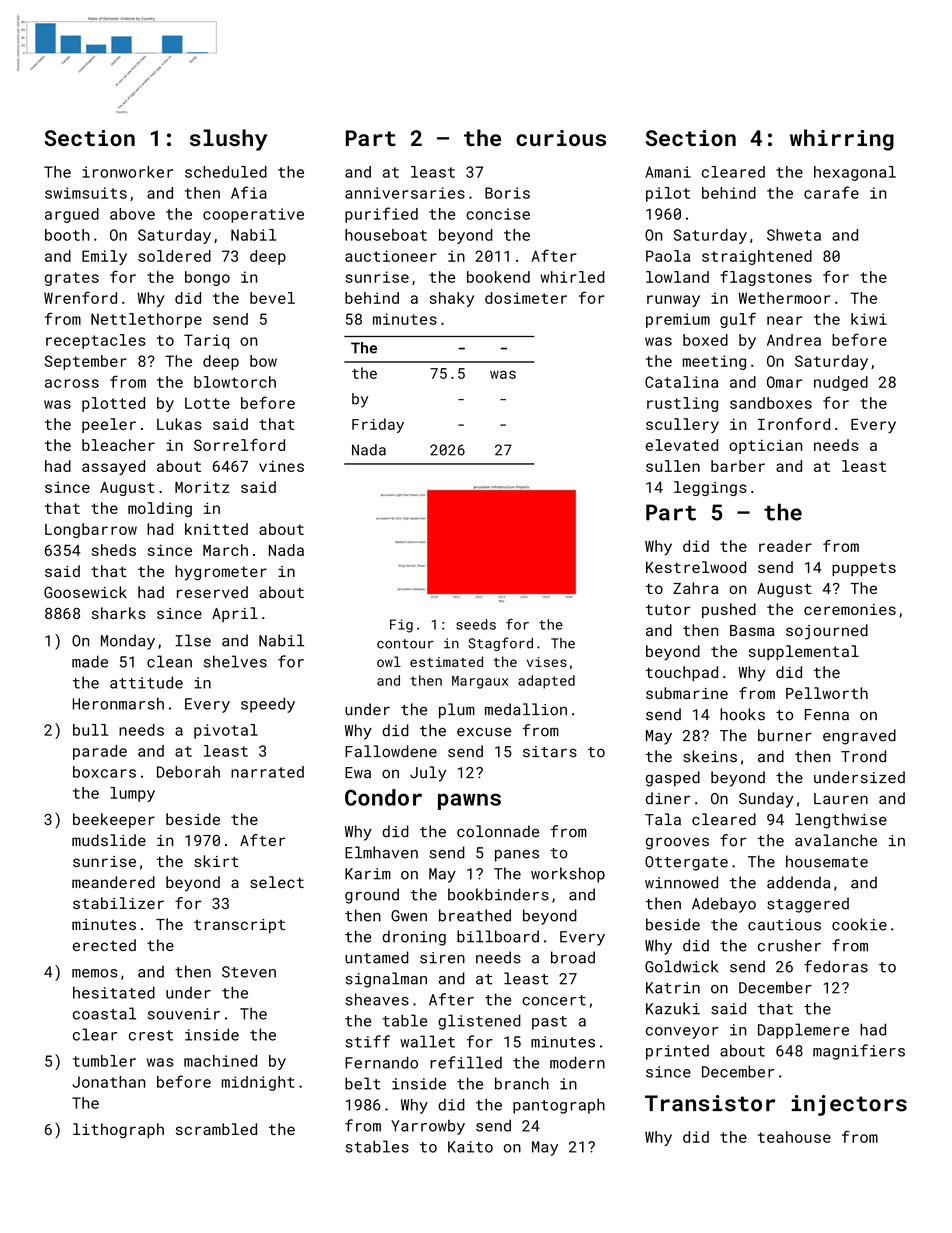 The height and width of the screenshot is (1233, 952). I want to click on parade, so click(100, 752).
